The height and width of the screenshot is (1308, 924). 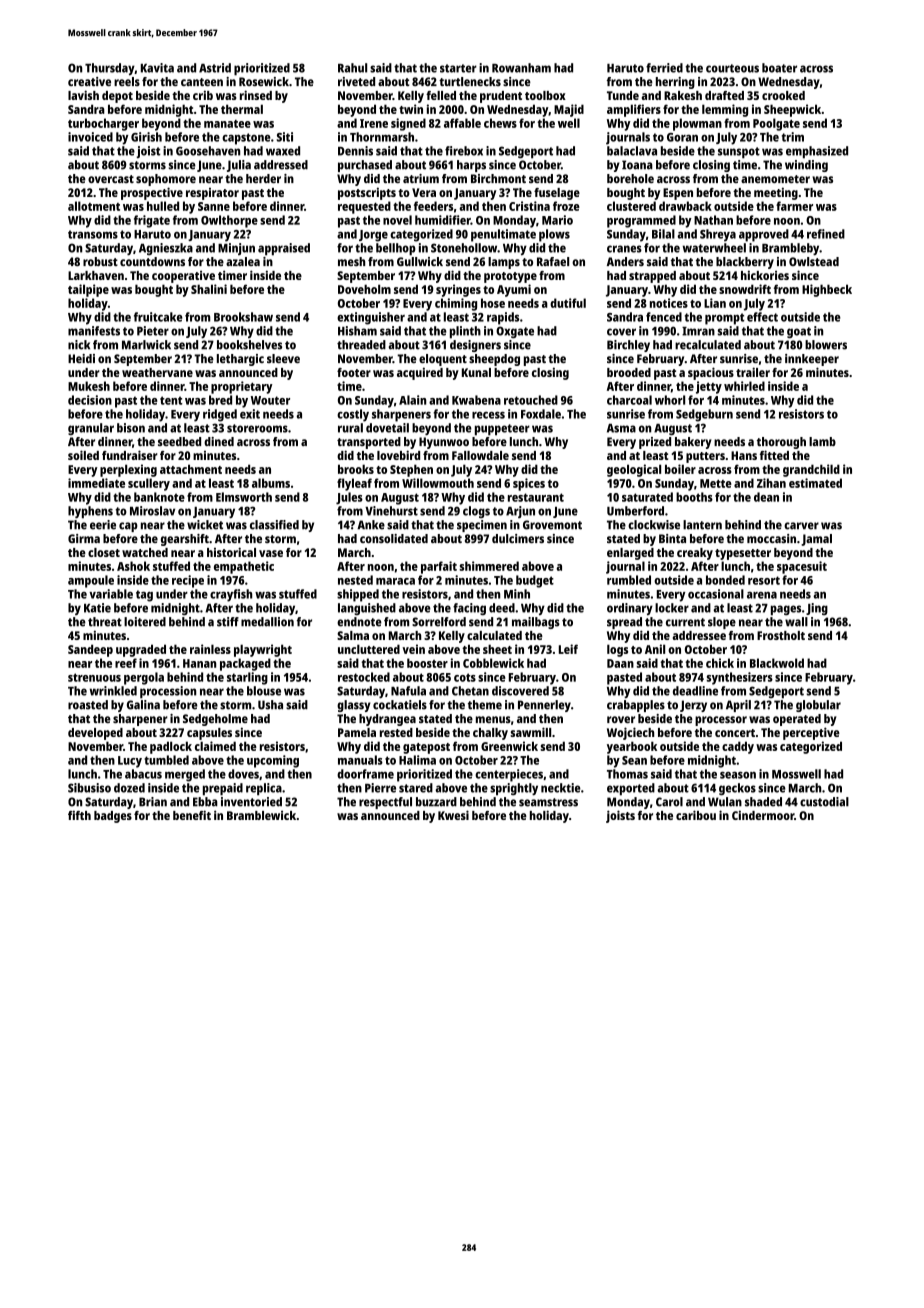 I want to click on invoiced, so click(x=90, y=137).
